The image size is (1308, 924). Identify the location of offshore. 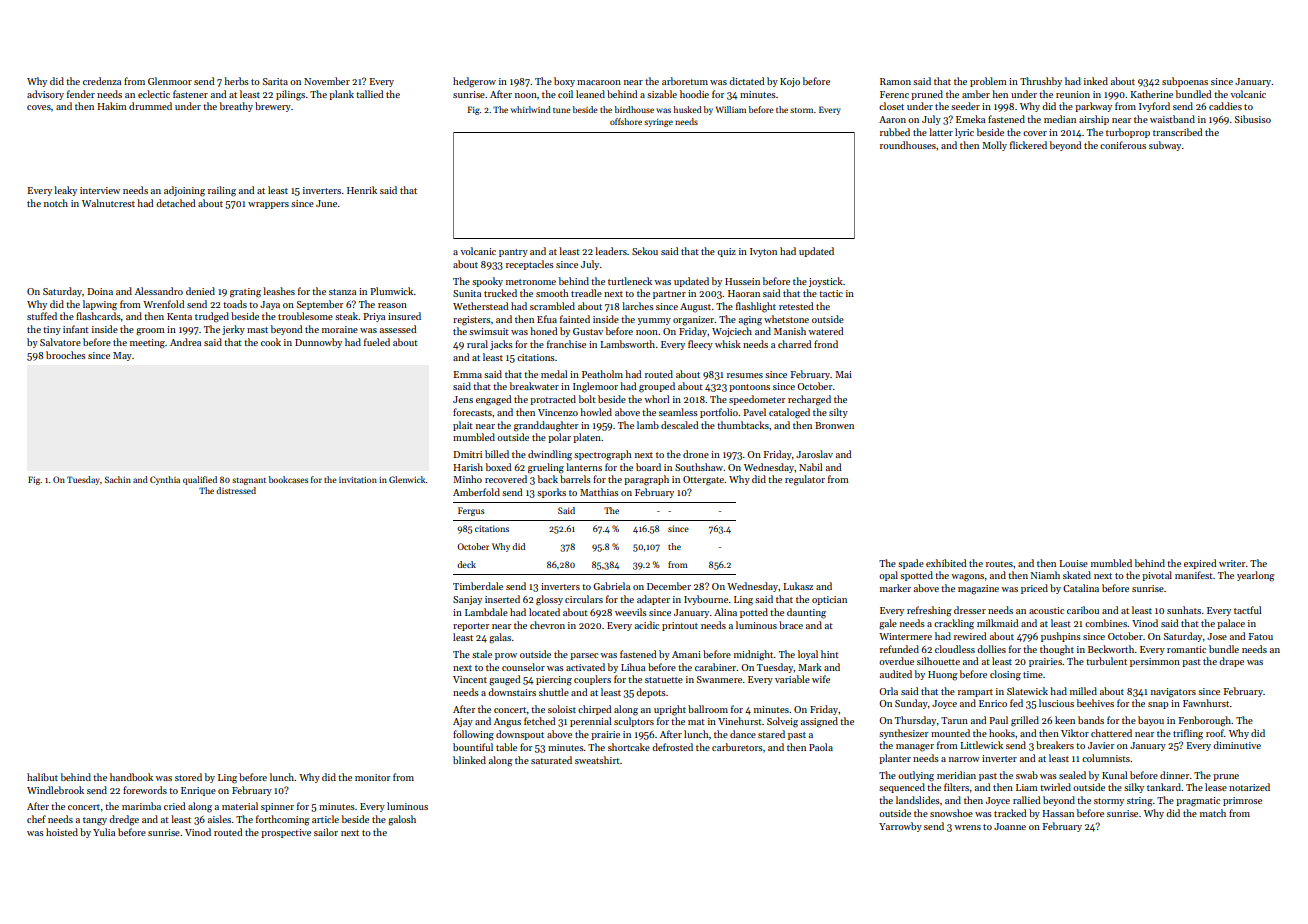
(626, 121).
